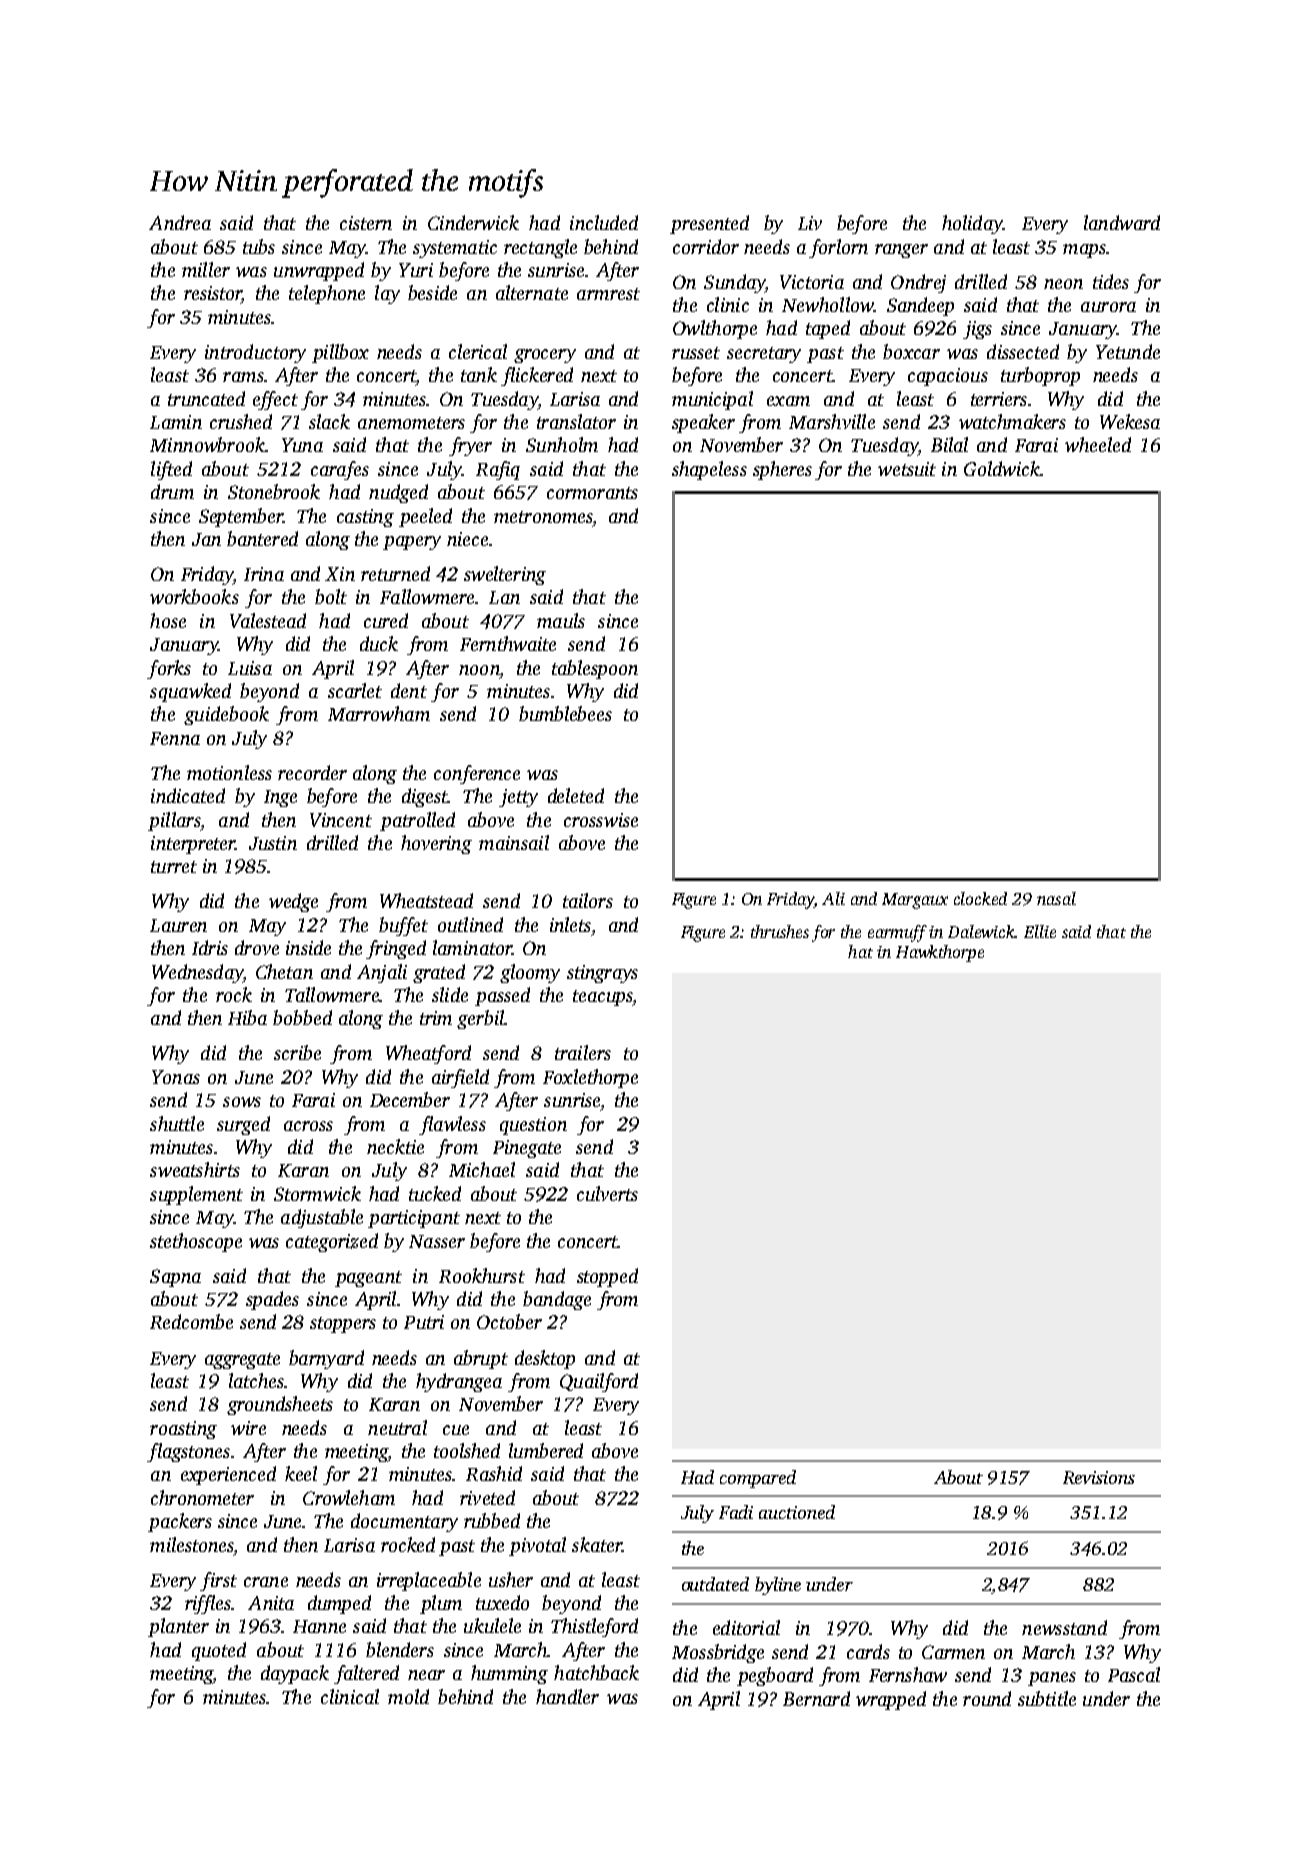 The height and width of the screenshot is (1854, 1311). Describe the element at coordinates (295, 1674) in the screenshot. I see `daypack` at that location.
